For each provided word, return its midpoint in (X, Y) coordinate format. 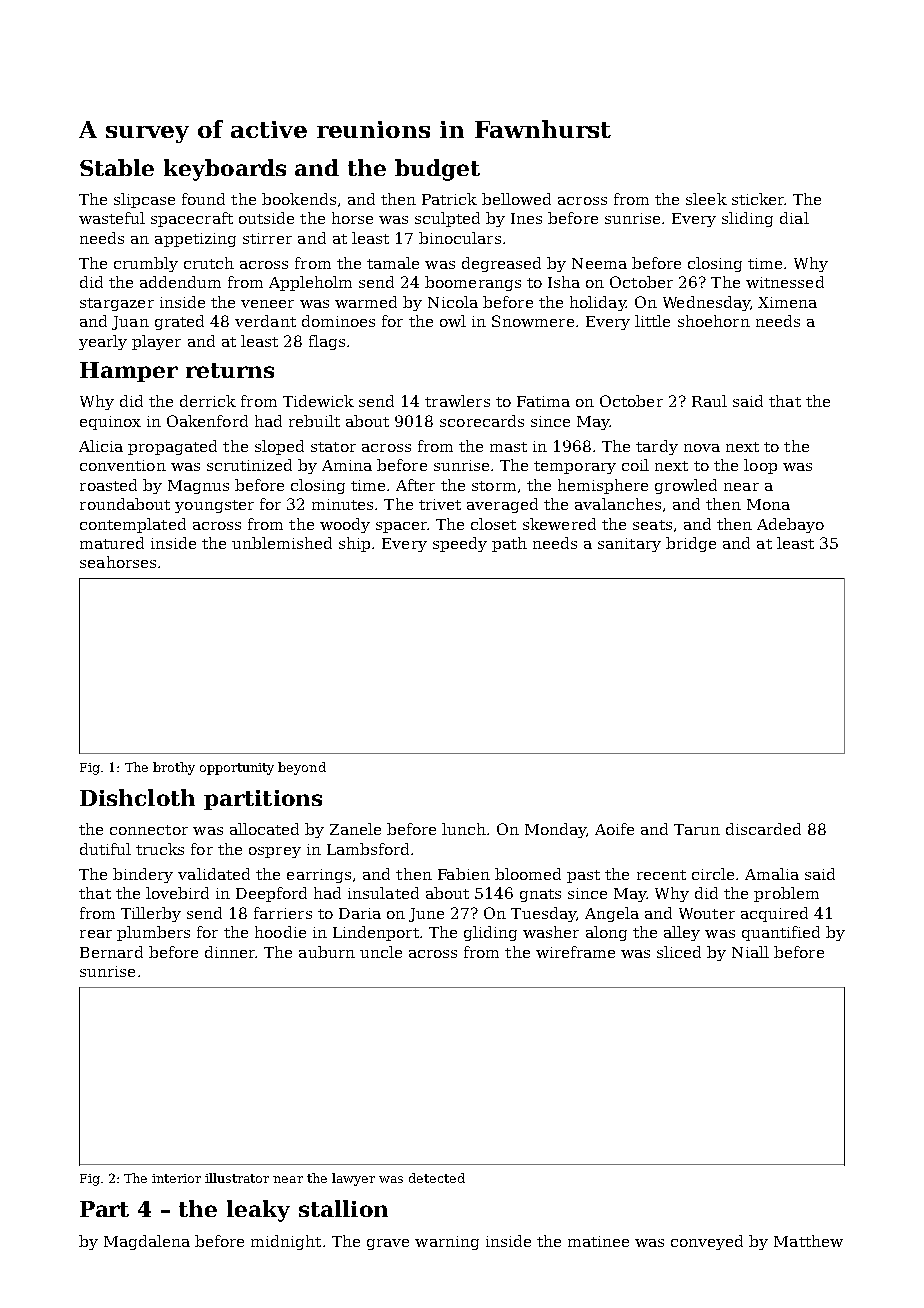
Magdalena (147, 1242)
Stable (117, 167)
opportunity (237, 769)
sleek (706, 199)
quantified (781, 933)
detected (437, 1178)
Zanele (355, 829)
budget (437, 170)
